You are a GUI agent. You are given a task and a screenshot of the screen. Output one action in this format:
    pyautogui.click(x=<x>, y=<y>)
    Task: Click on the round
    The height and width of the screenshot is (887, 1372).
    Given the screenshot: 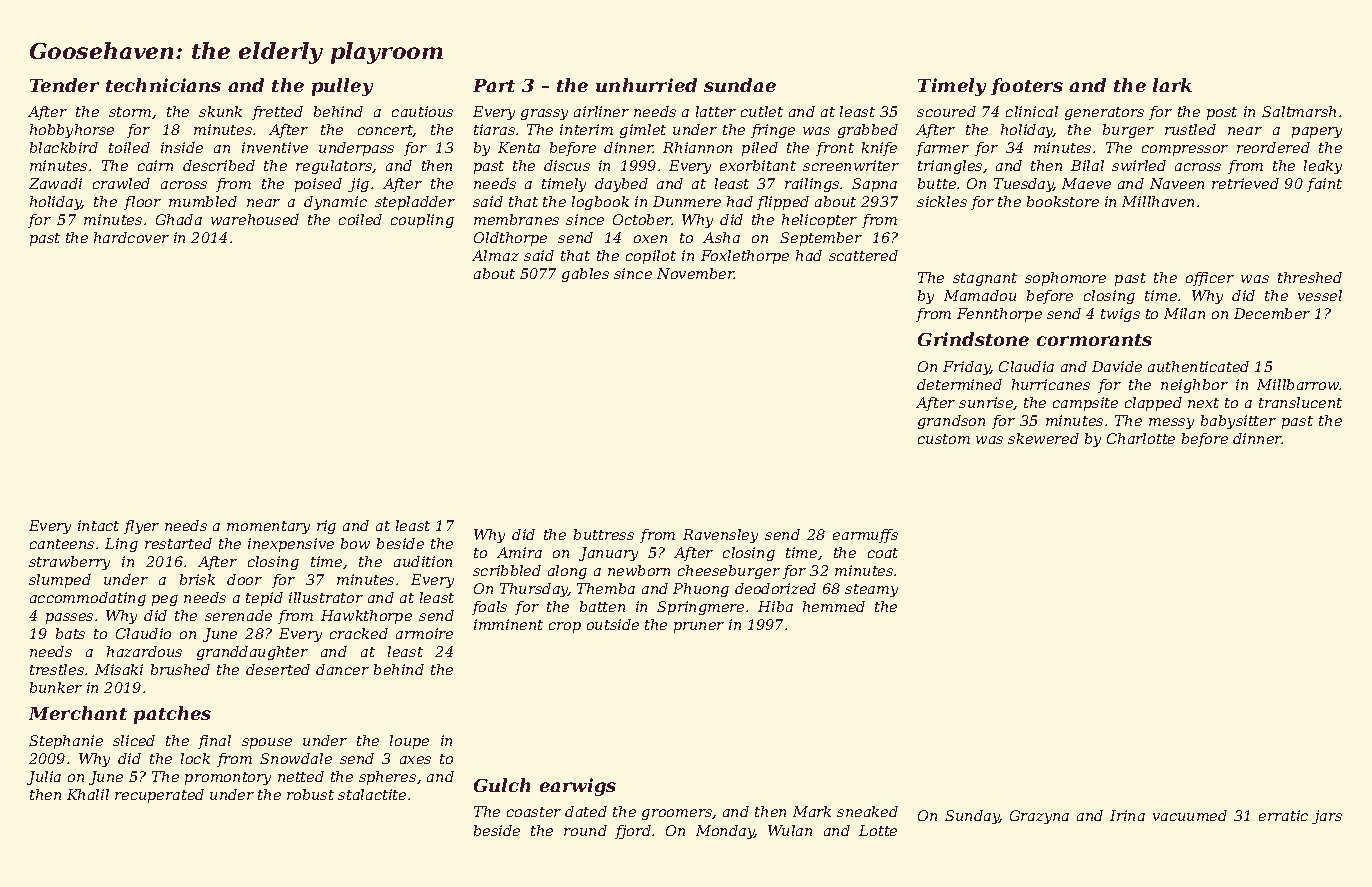 What is the action you would take?
    pyautogui.click(x=585, y=830)
